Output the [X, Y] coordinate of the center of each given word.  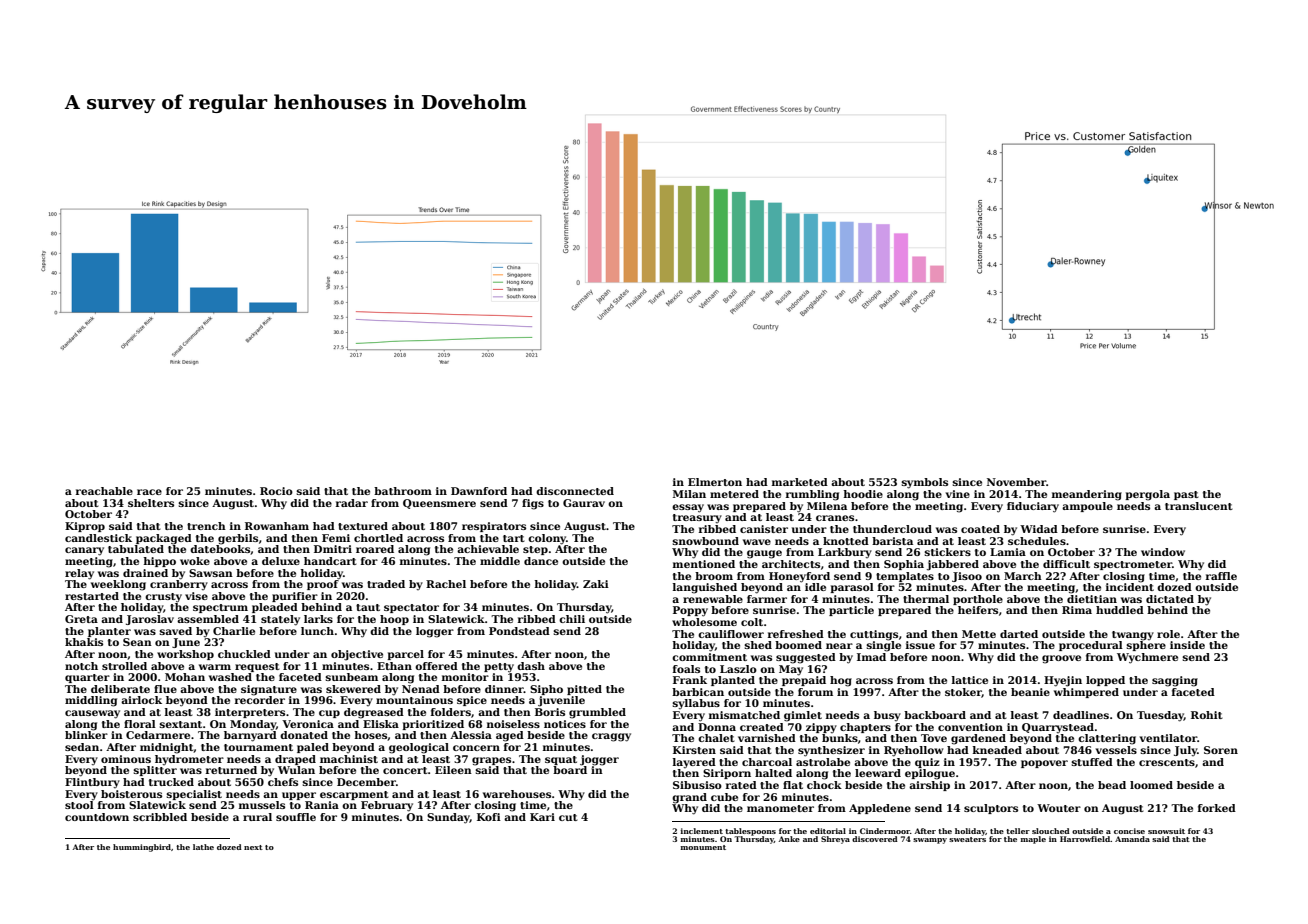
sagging [1175, 681]
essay [688, 508]
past [1186, 495]
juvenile [561, 701]
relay [79, 574]
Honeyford [799, 577]
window [1163, 552]
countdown [97, 817]
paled [313, 748]
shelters [151, 503]
